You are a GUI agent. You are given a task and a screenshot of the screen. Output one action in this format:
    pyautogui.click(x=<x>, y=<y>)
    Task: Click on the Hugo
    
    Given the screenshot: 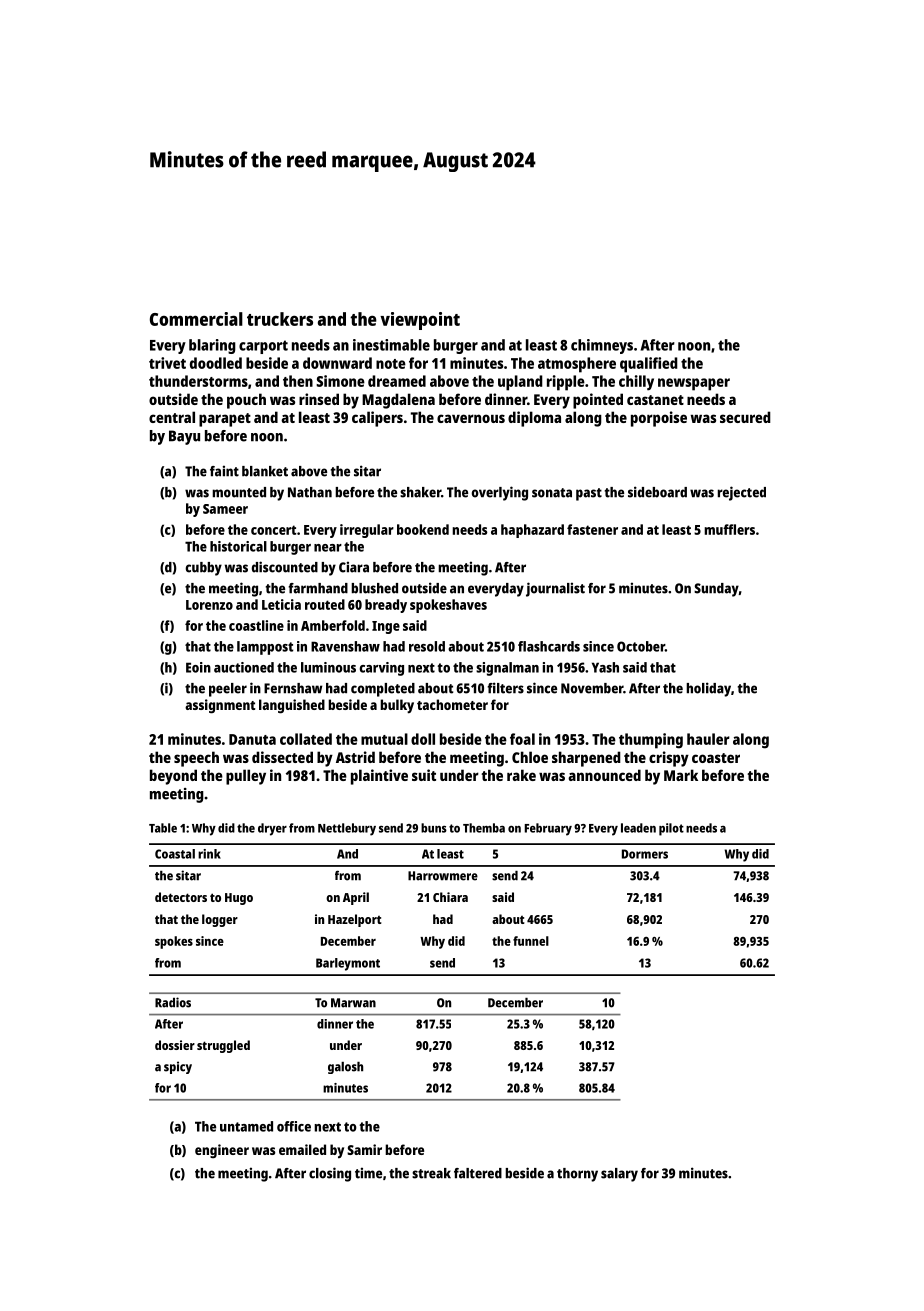 What is the action you would take?
    pyautogui.click(x=239, y=899)
